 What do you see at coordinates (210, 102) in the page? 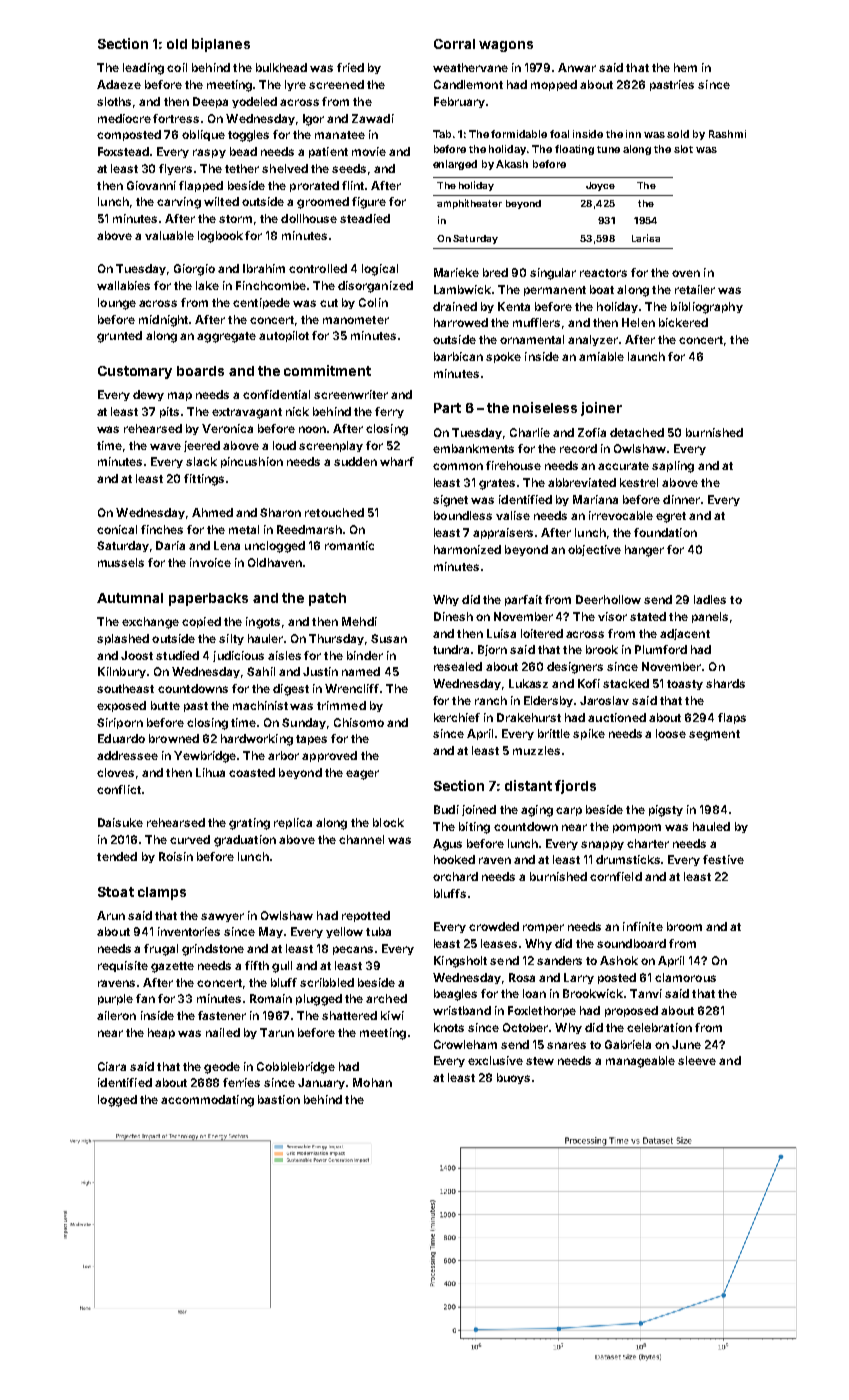
I see `Deepa` at bounding box center [210, 102].
